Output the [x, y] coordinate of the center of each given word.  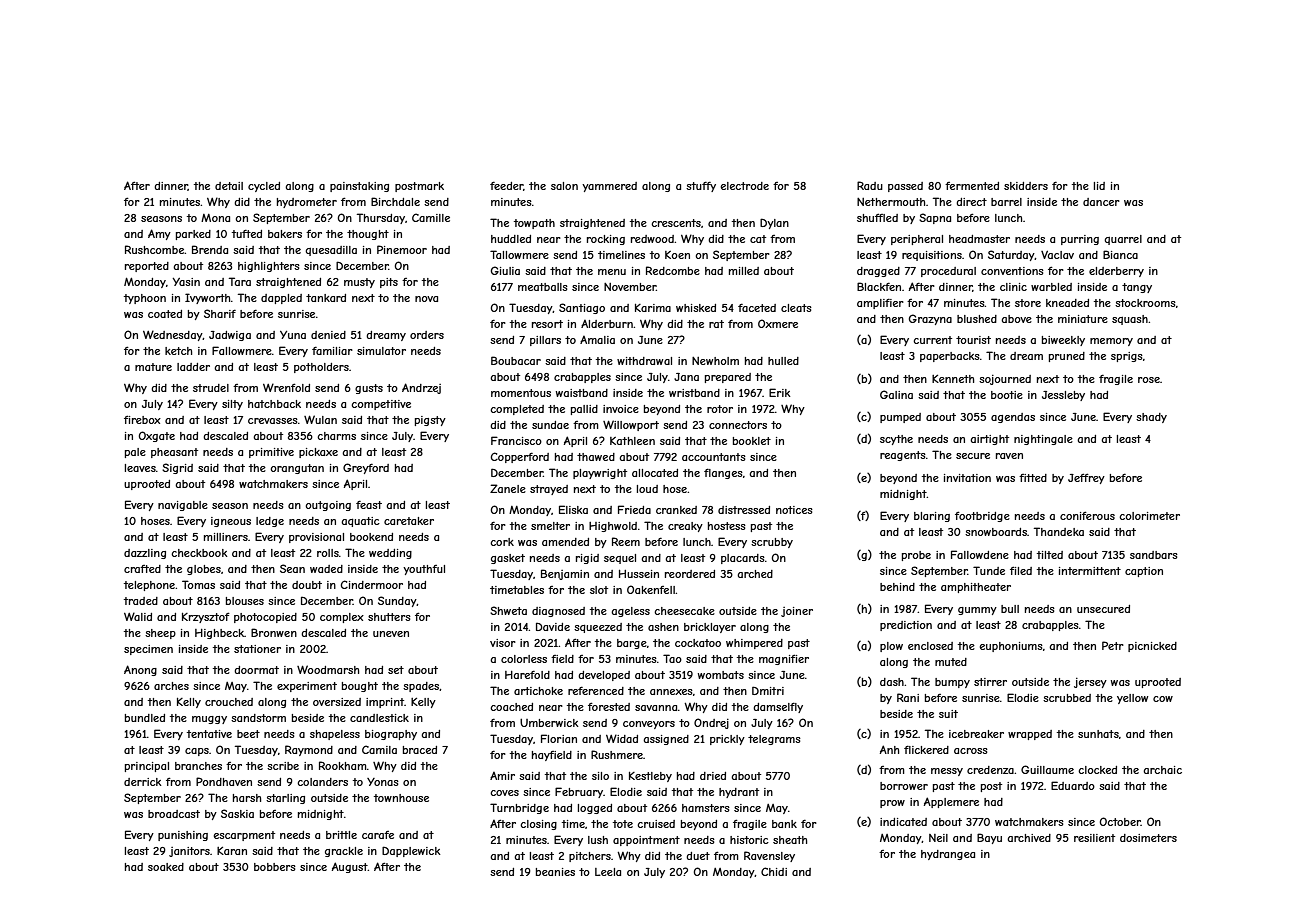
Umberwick [549, 722]
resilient [1094, 838]
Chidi [774, 871]
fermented [972, 186]
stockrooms [1145, 303]
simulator [381, 351]
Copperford [520, 457]
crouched [229, 702]
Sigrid [177, 468]
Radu [870, 185]
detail [229, 186]
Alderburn [607, 324]
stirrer [990, 682]
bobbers [275, 867]
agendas [1013, 418]
